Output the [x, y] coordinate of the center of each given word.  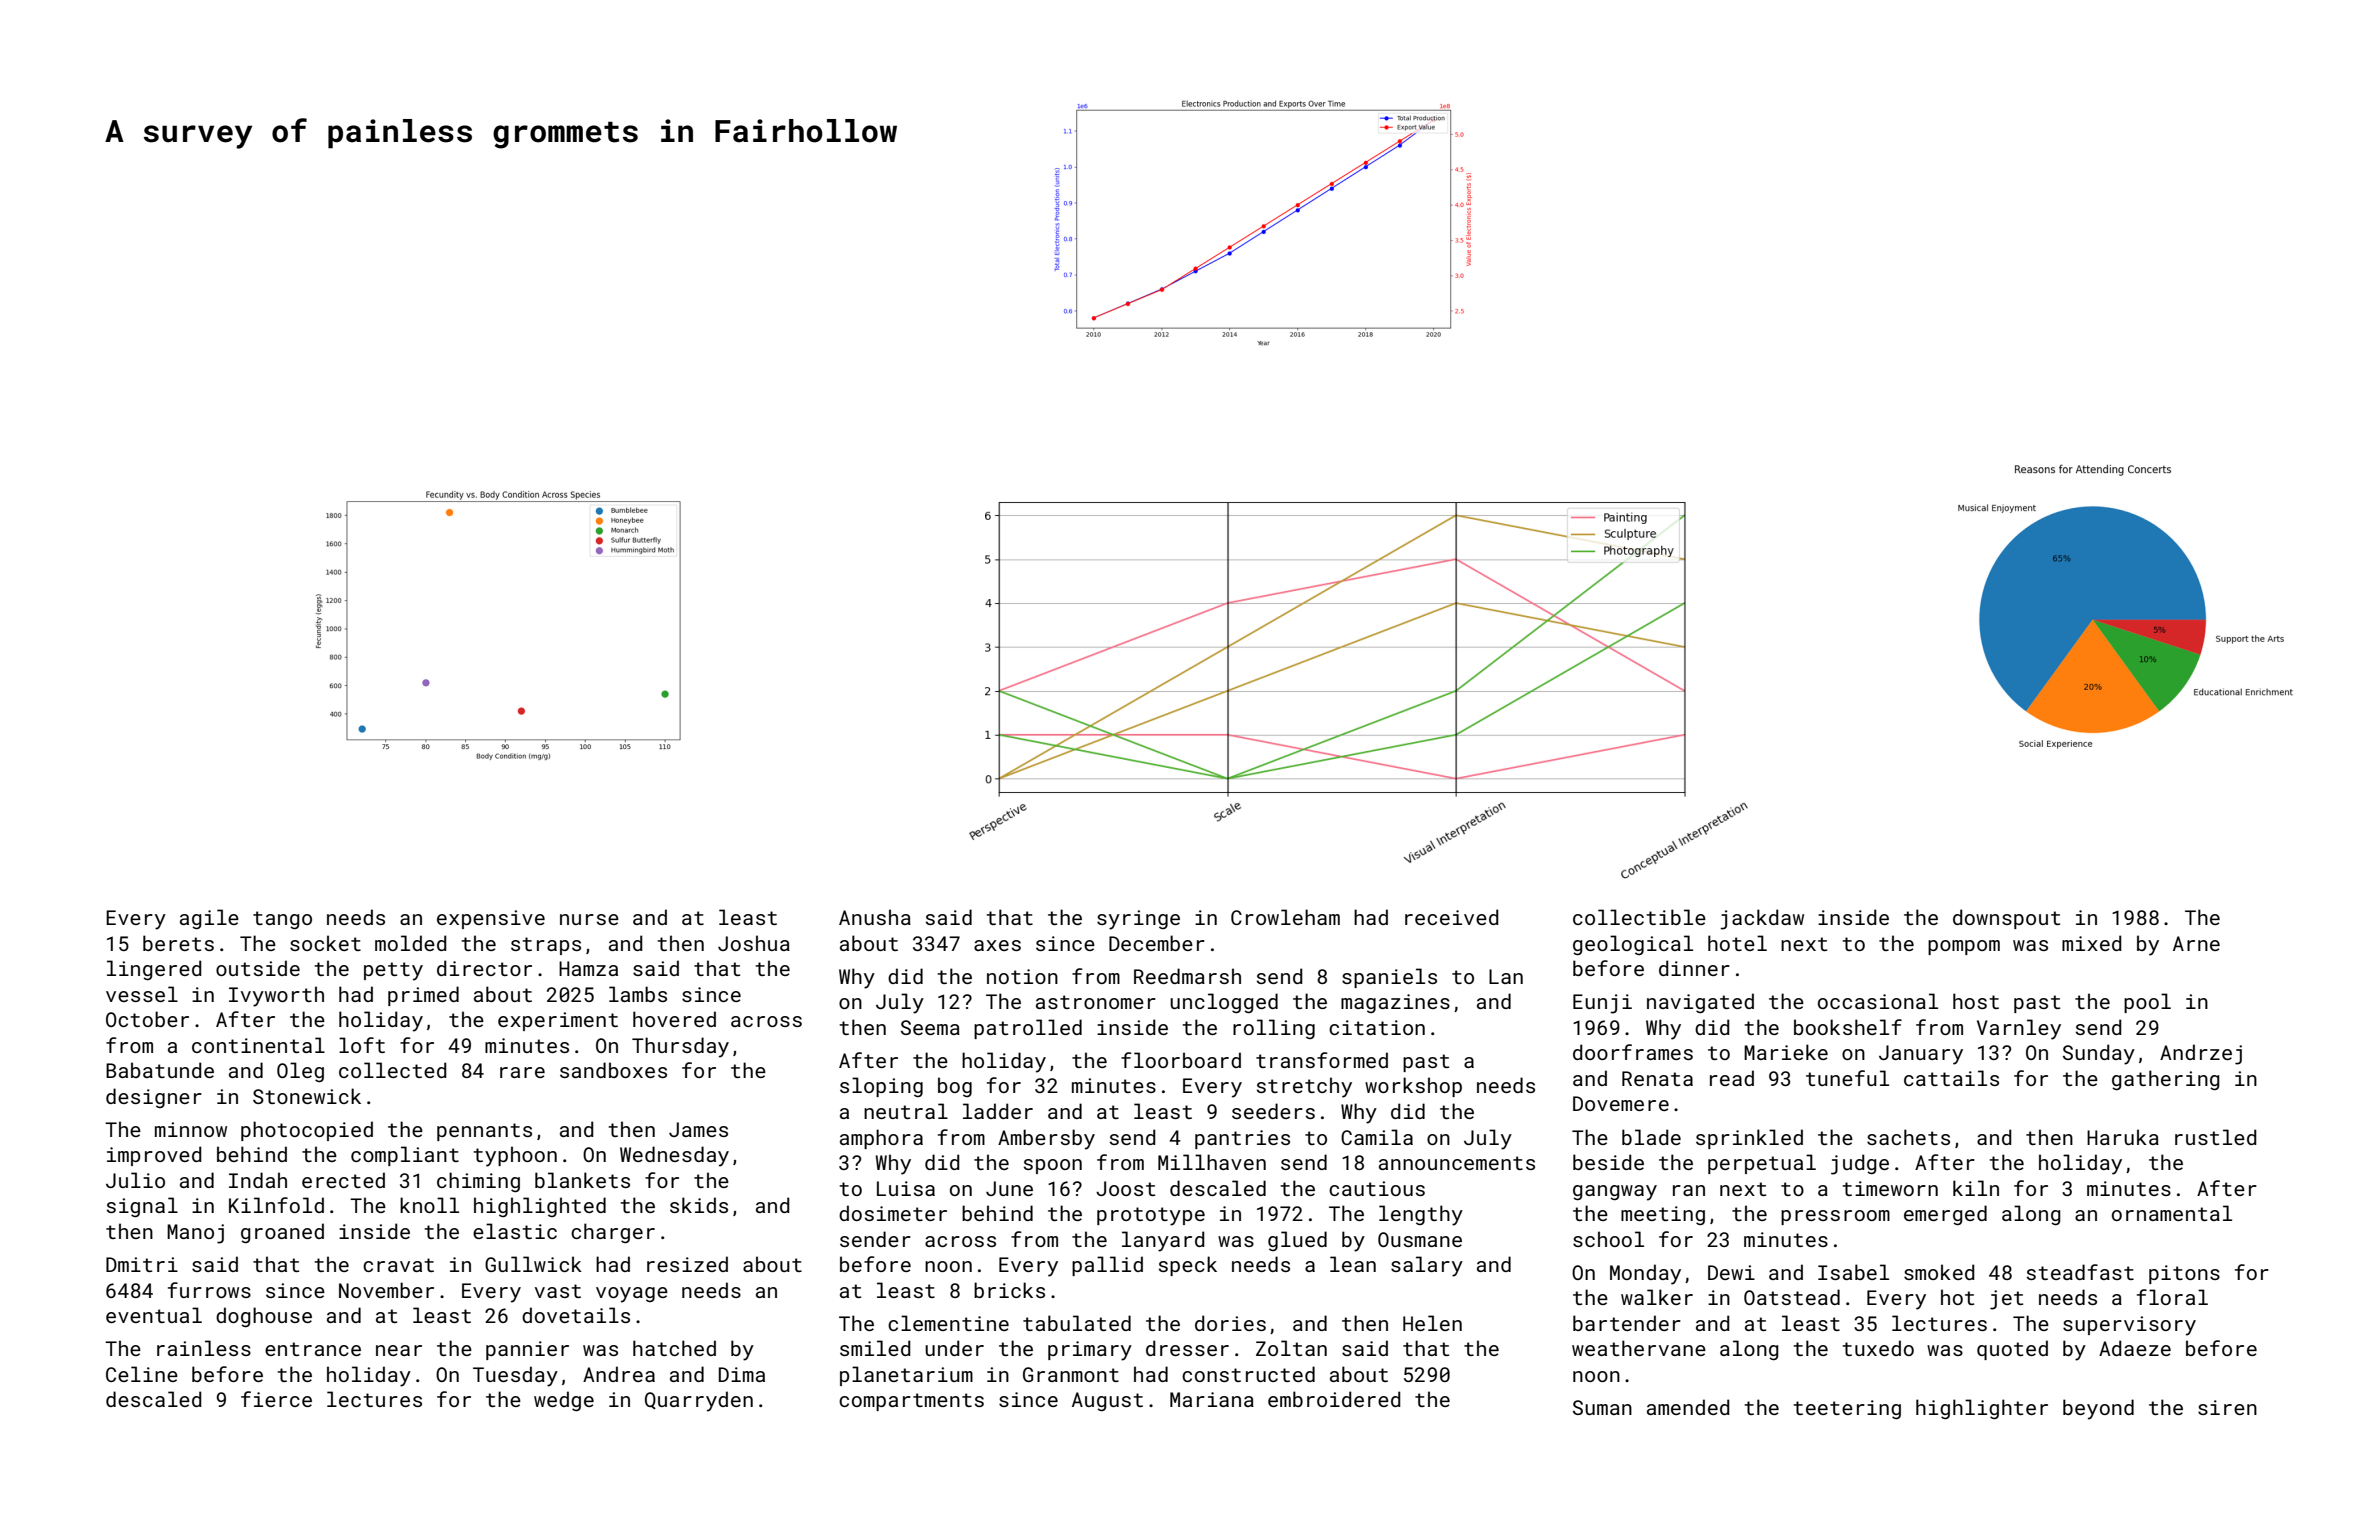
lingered [154, 970]
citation [1377, 1027]
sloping [881, 1087]
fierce [276, 1399]
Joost [1125, 1188]
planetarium [906, 1376]
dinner [1694, 968]
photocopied [307, 1131]
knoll [429, 1205]
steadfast [2080, 1272]
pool [2147, 1003]
